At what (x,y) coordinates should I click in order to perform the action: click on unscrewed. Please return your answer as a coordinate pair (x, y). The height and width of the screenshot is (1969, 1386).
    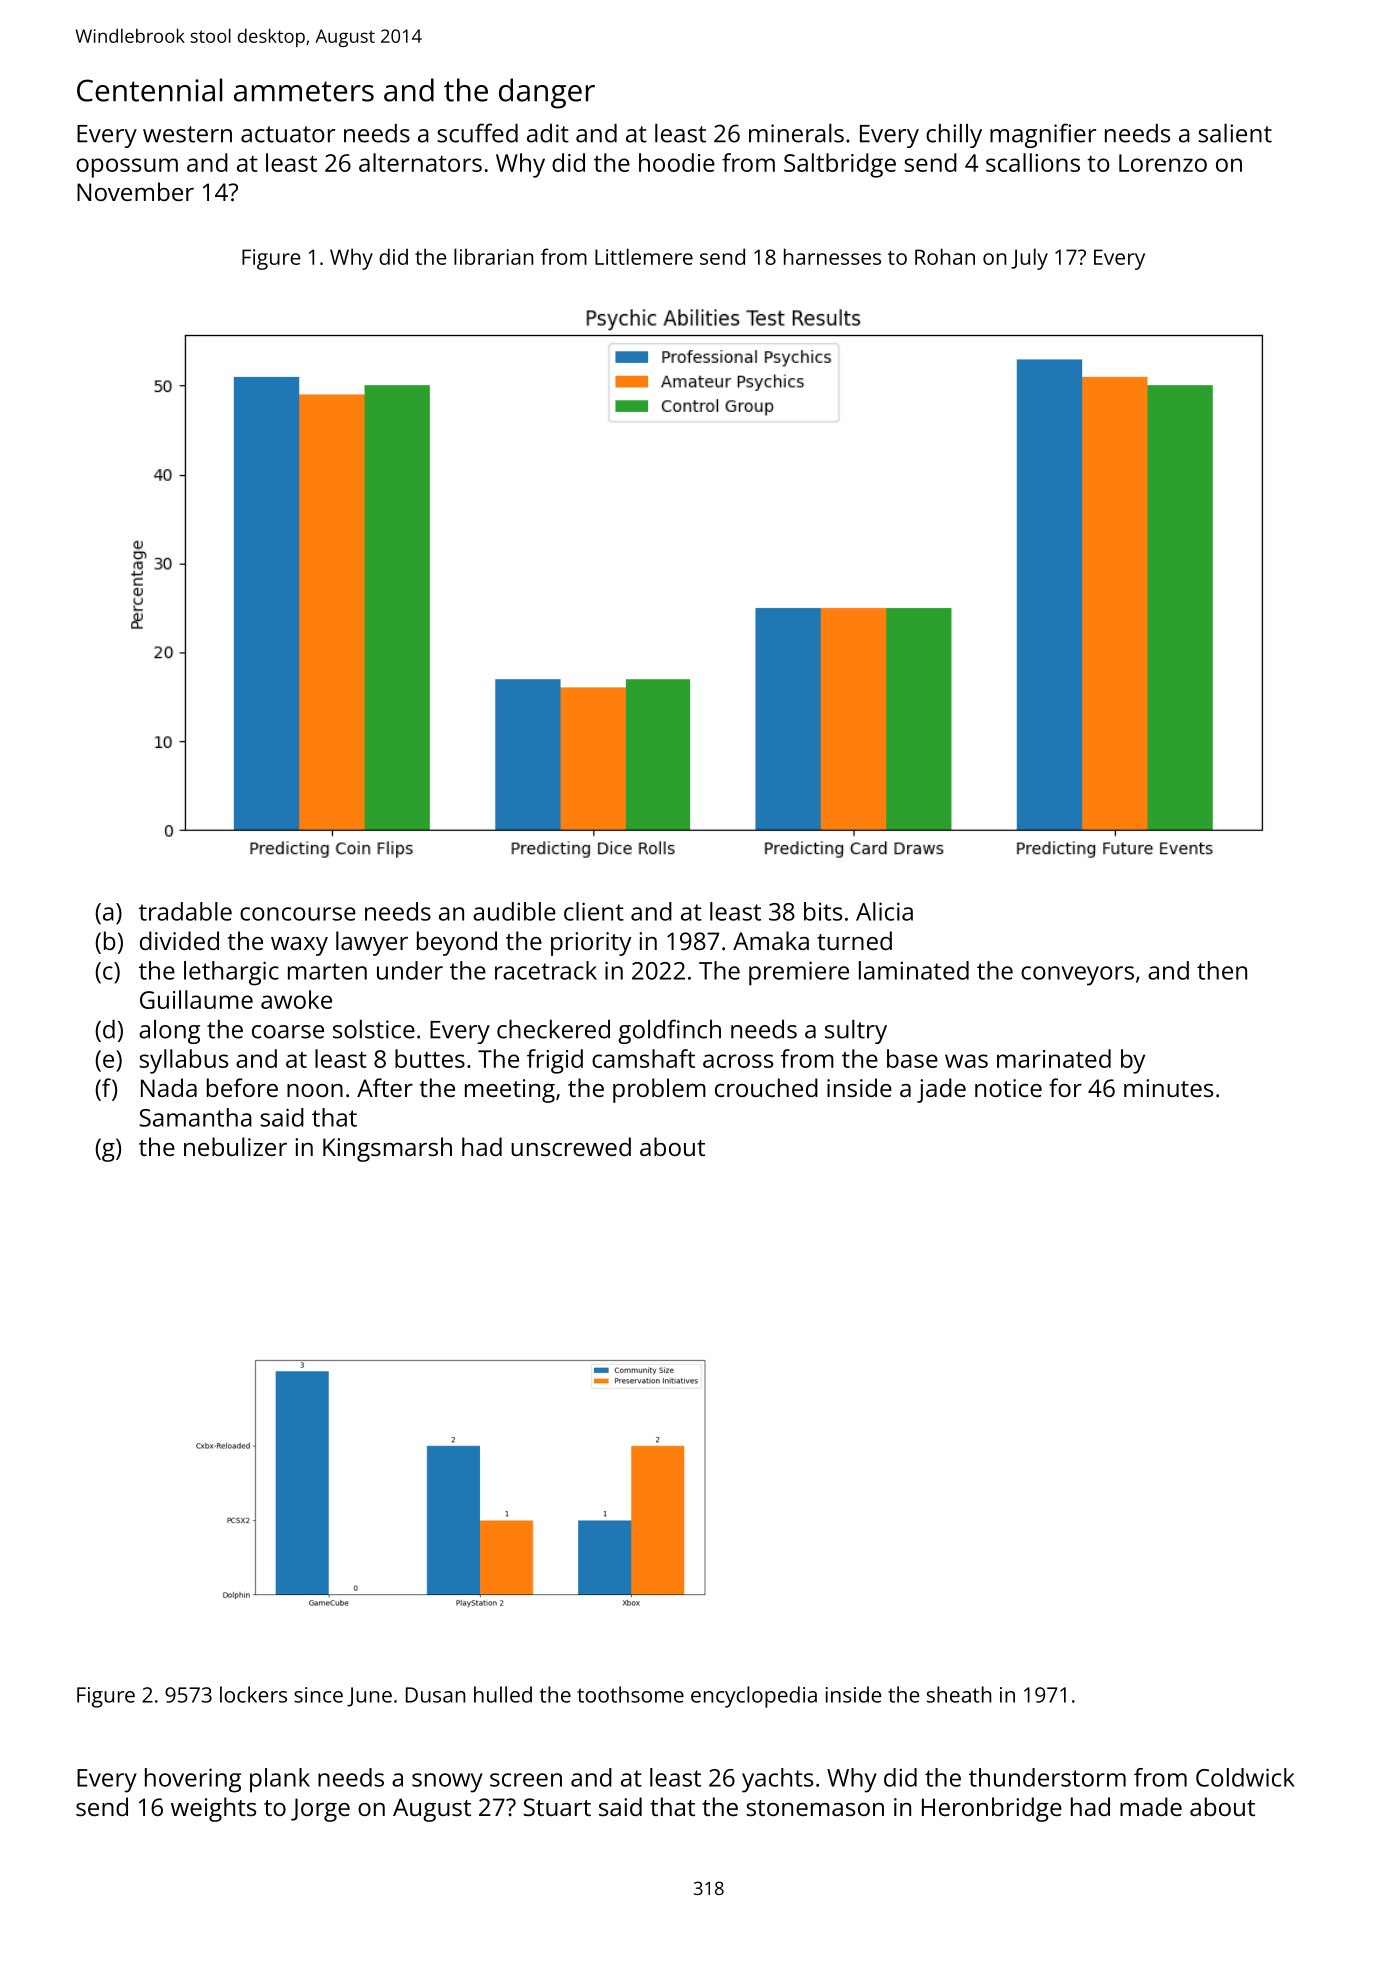
    Looking at the image, I should click on (571, 1146).
